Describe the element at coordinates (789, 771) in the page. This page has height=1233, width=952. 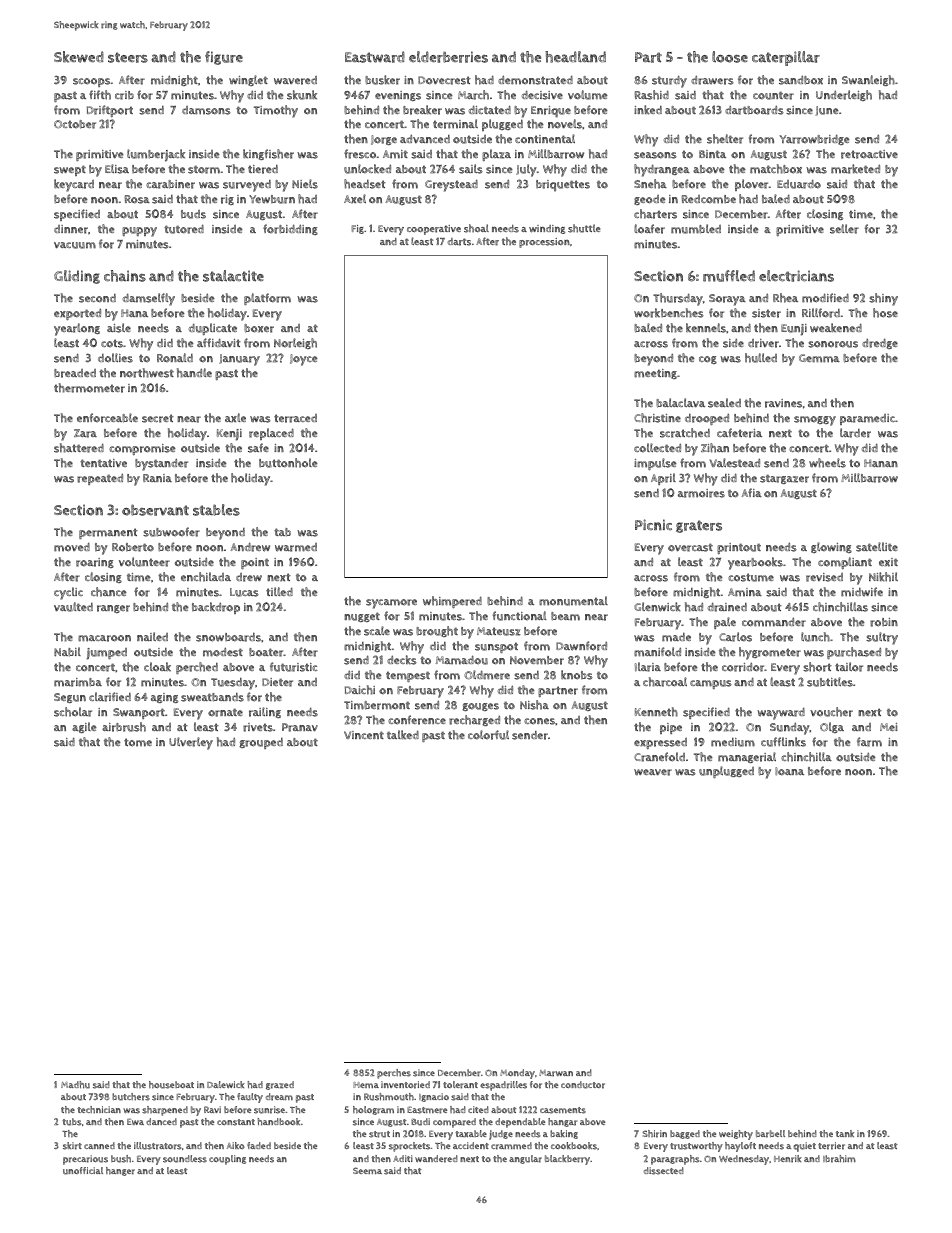
I see `Ioana` at that location.
